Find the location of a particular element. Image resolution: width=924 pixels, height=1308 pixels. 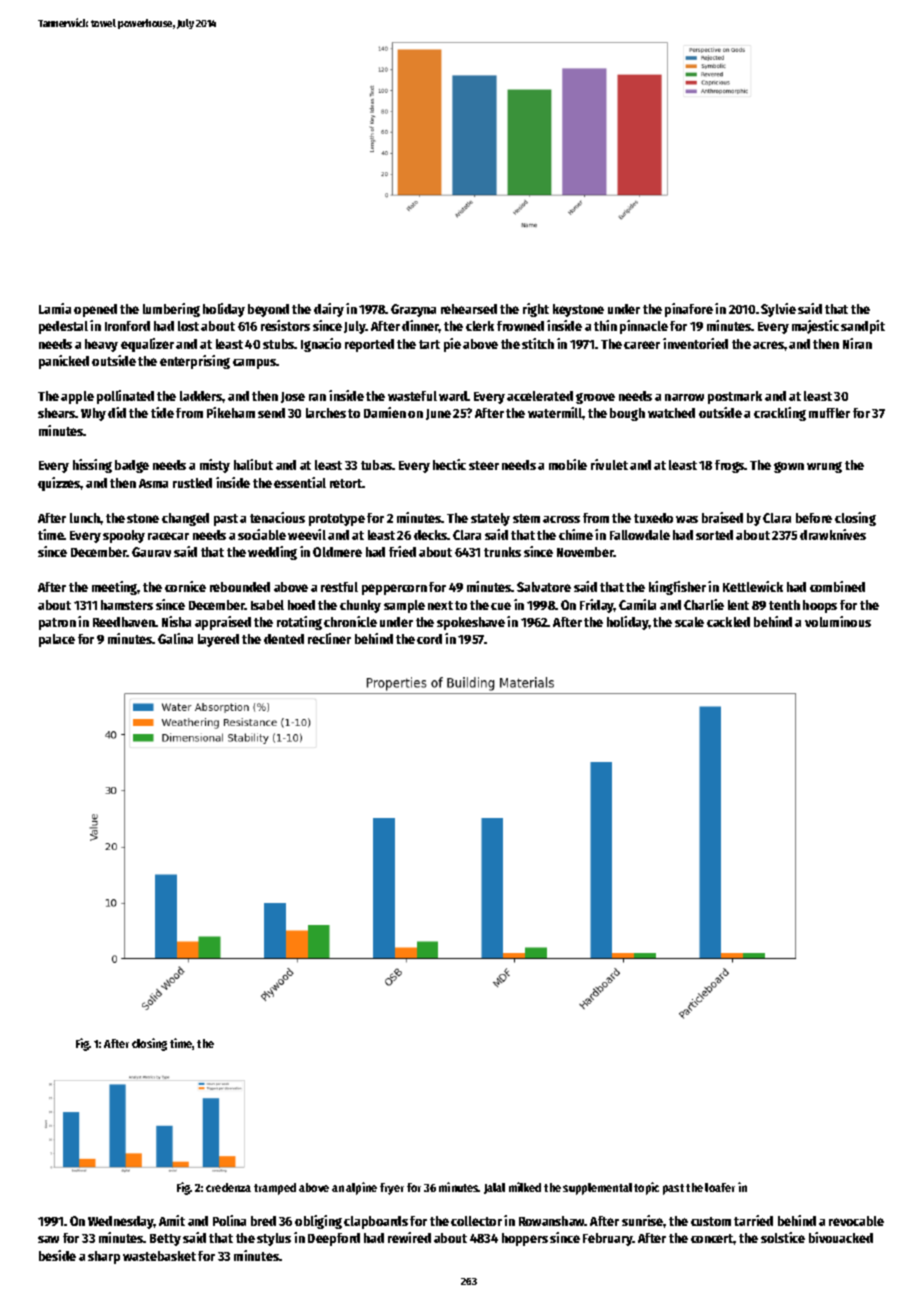

hoppers is located at coordinates (525, 1239).
